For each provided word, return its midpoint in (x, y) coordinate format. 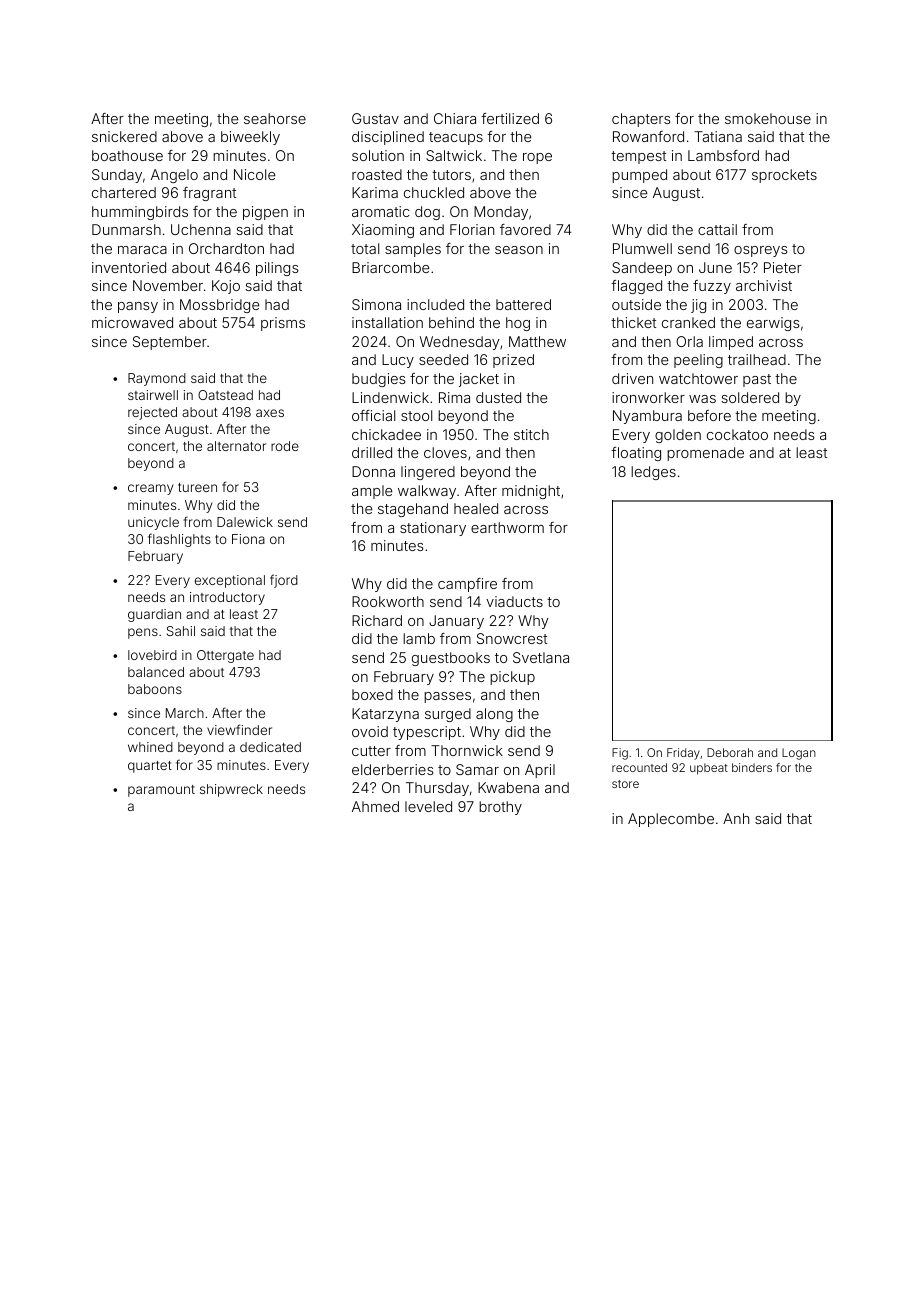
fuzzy (712, 287)
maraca (142, 250)
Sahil (181, 631)
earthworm (507, 527)
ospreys (761, 251)
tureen (197, 487)
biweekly (250, 138)
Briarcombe (390, 267)
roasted (377, 174)
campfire (467, 585)
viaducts (514, 601)
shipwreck (231, 790)
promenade (705, 454)
